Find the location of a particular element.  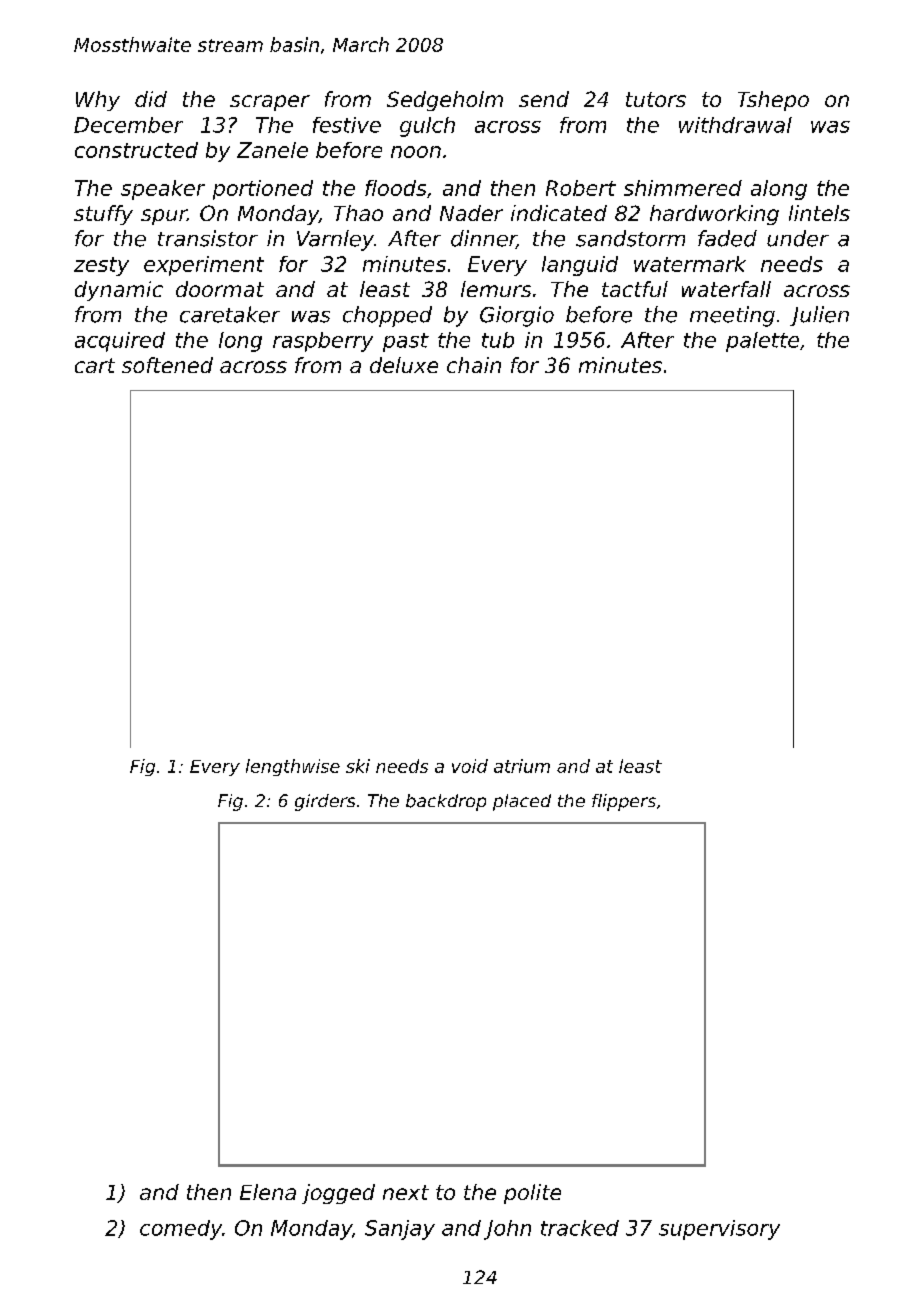

lintels is located at coordinates (819, 213).
